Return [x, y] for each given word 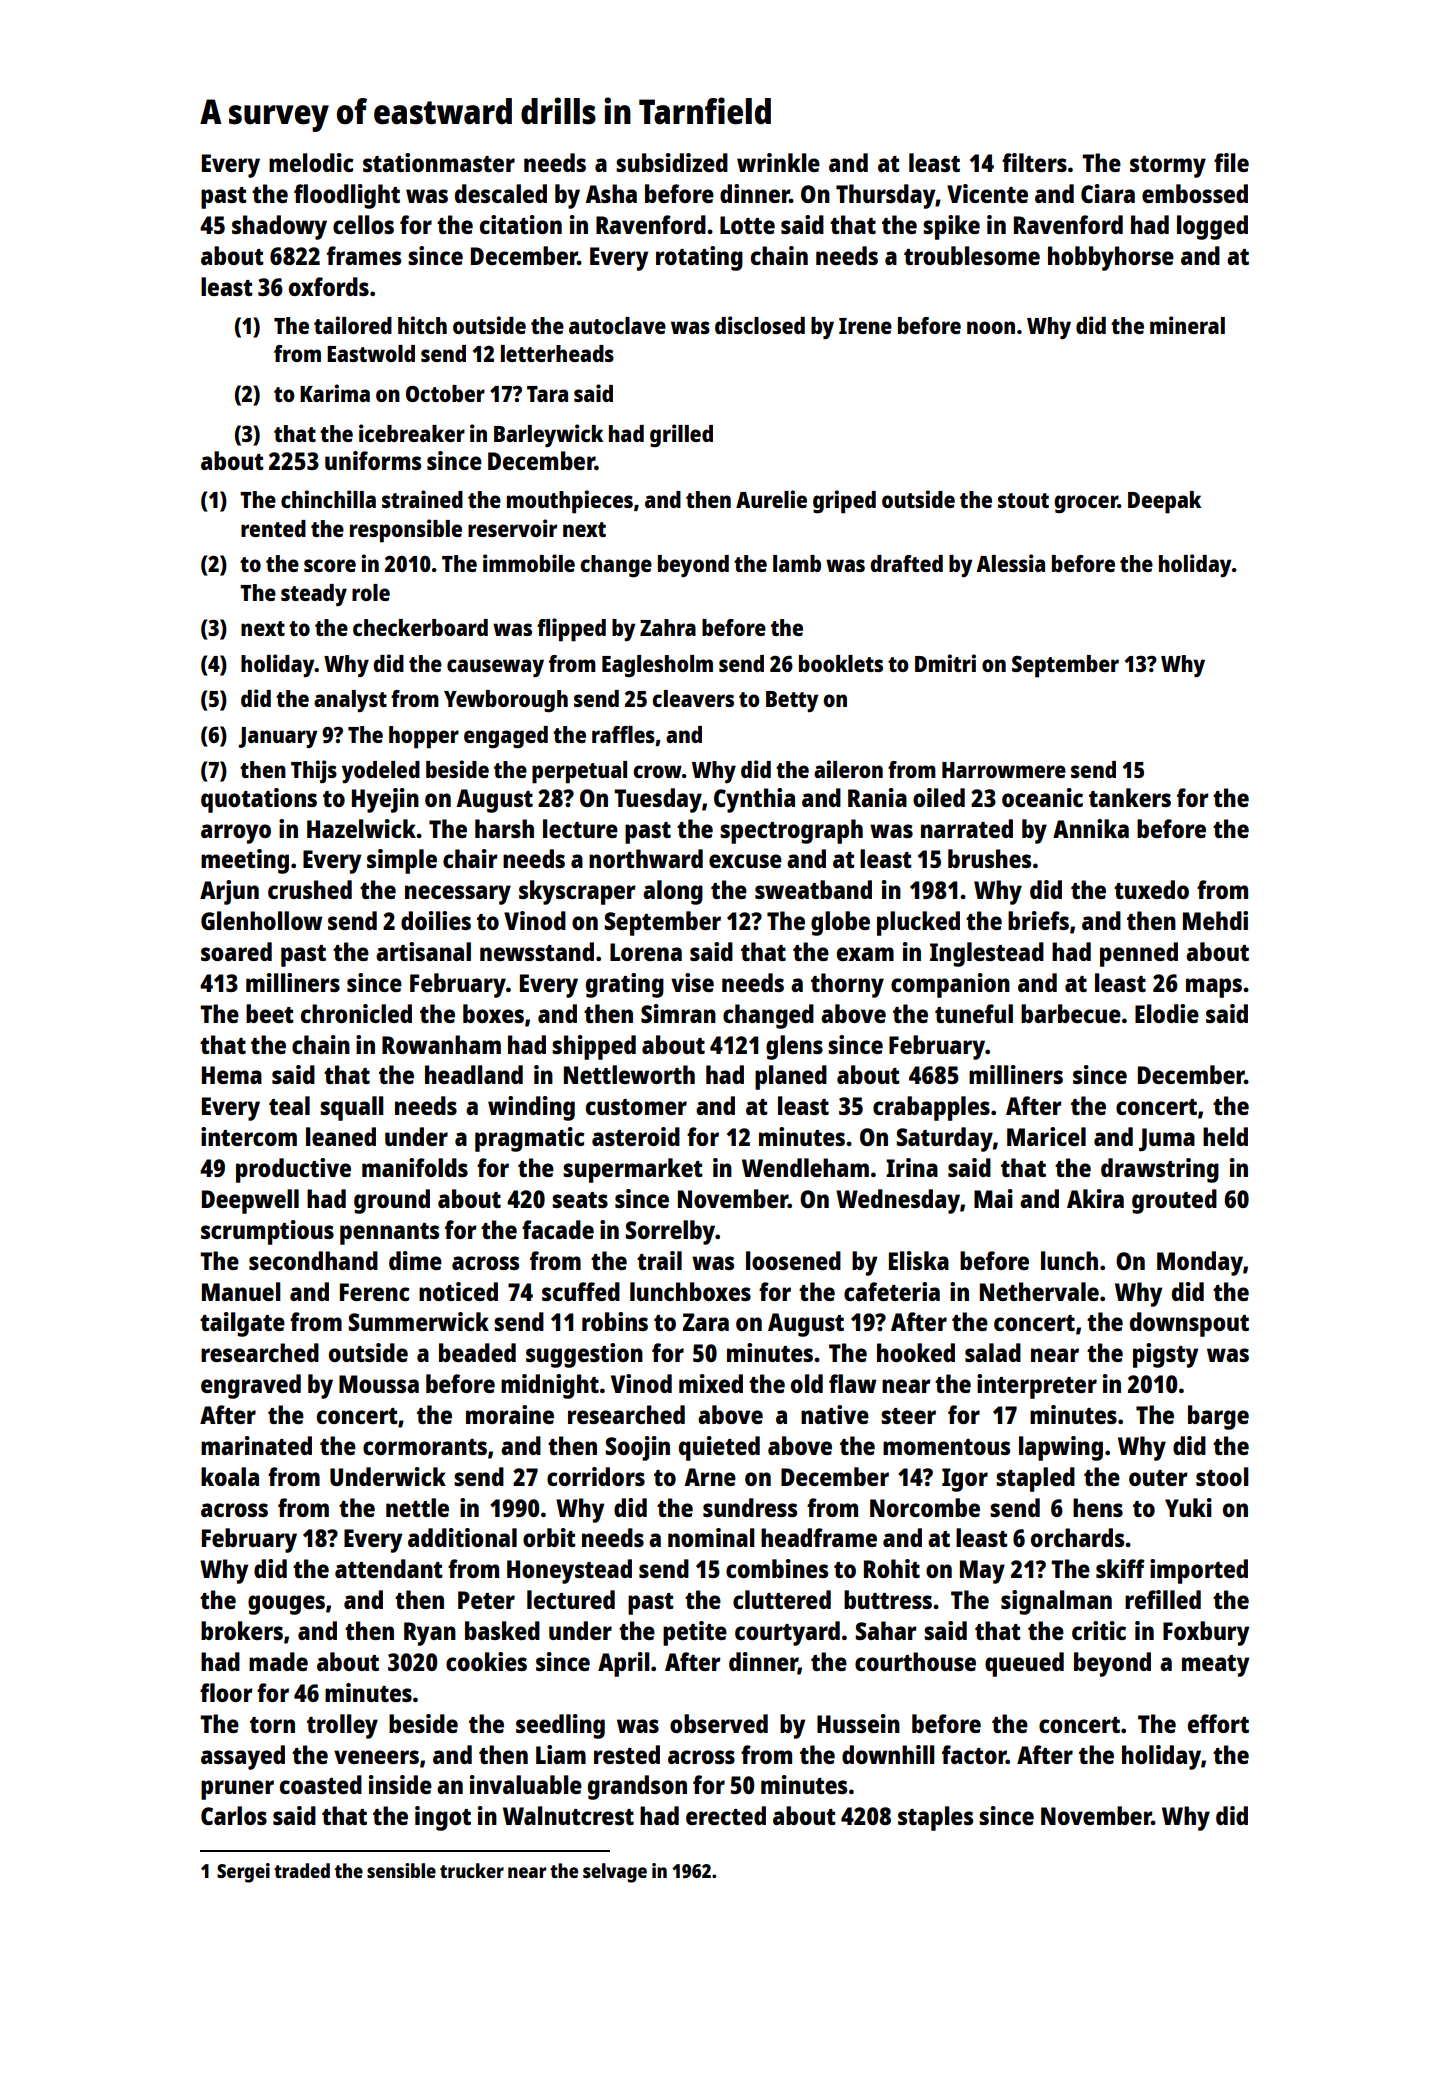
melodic [311, 162]
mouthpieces [570, 502]
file [1231, 162]
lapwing [1061, 1448]
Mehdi [1215, 920]
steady [314, 595]
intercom [249, 1136]
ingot [443, 1818]
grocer [1086, 504]
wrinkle [778, 162]
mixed [711, 1383]
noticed [458, 1291]
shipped [594, 1047]
